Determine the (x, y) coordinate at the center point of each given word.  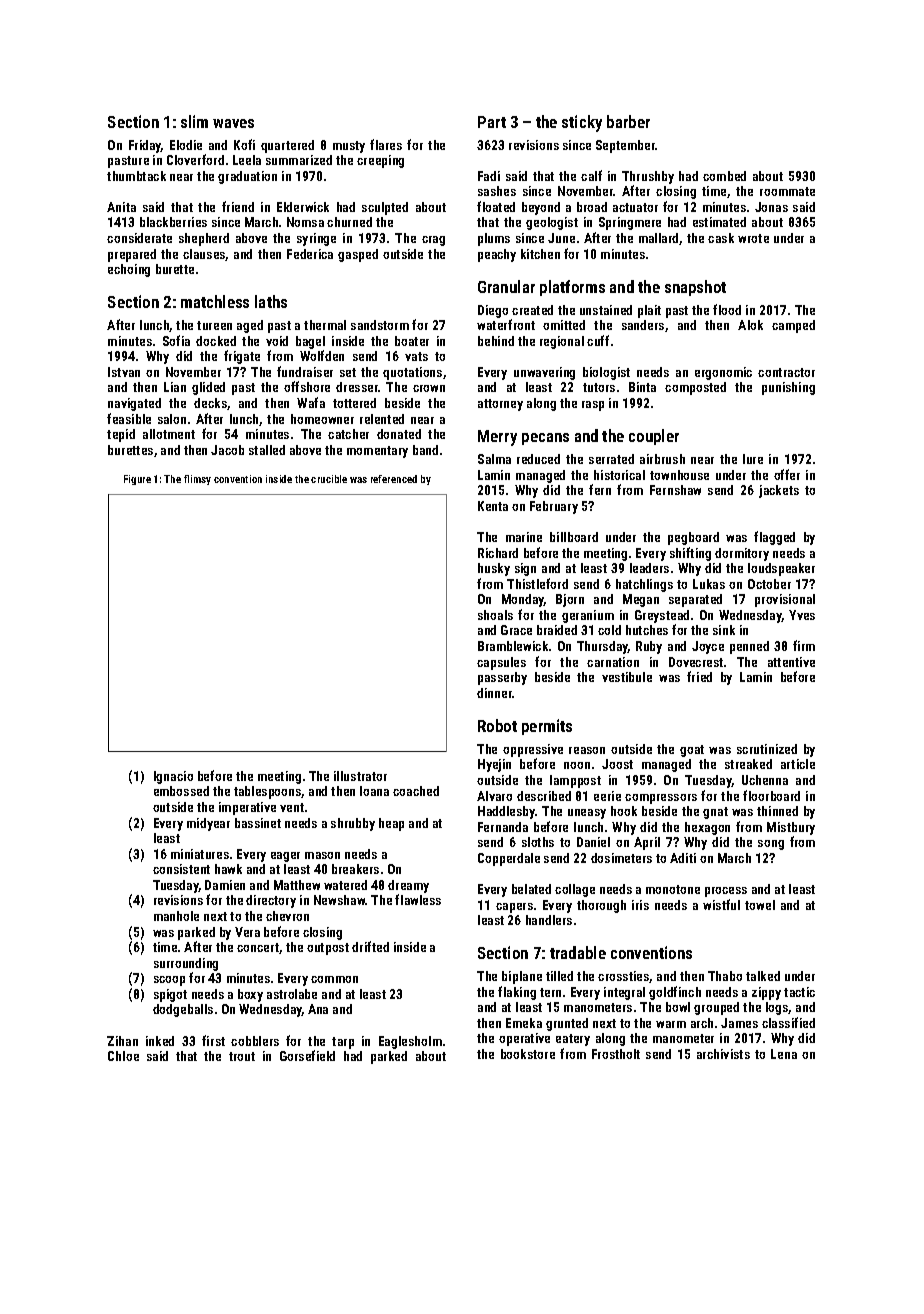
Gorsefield (307, 1055)
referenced (394, 479)
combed (724, 176)
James (739, 1023)
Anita (121, 207)
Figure (137, 480)
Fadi (489, 176)
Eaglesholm (410, 1042)
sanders (643, 325)
